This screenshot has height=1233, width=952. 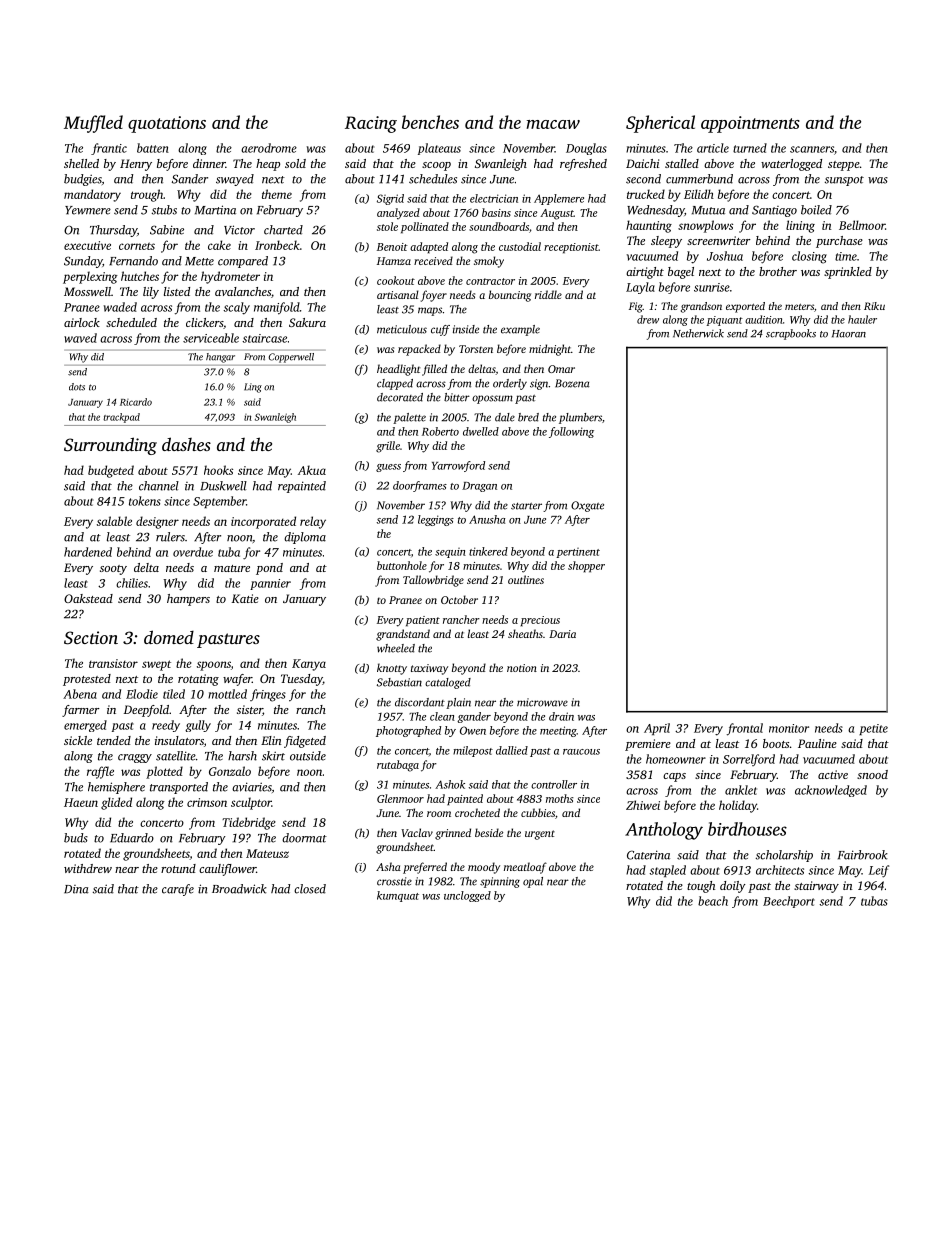 What do you see at coordinates (398, 896) in the screenshot?
I see `kumquat` at bounding box center [398, 896].
